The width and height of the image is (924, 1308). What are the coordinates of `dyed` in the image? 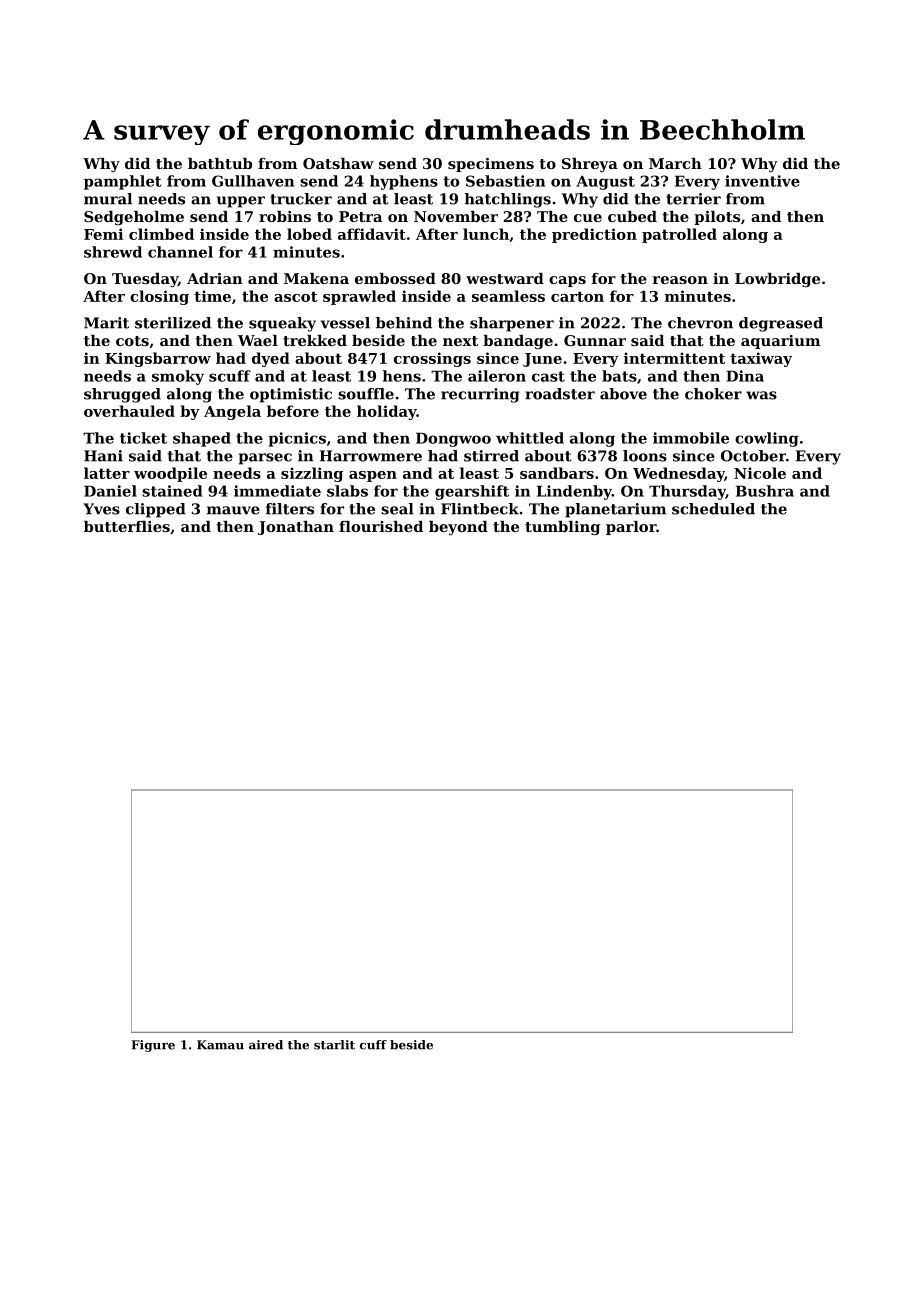 It's located at (271, 359).
